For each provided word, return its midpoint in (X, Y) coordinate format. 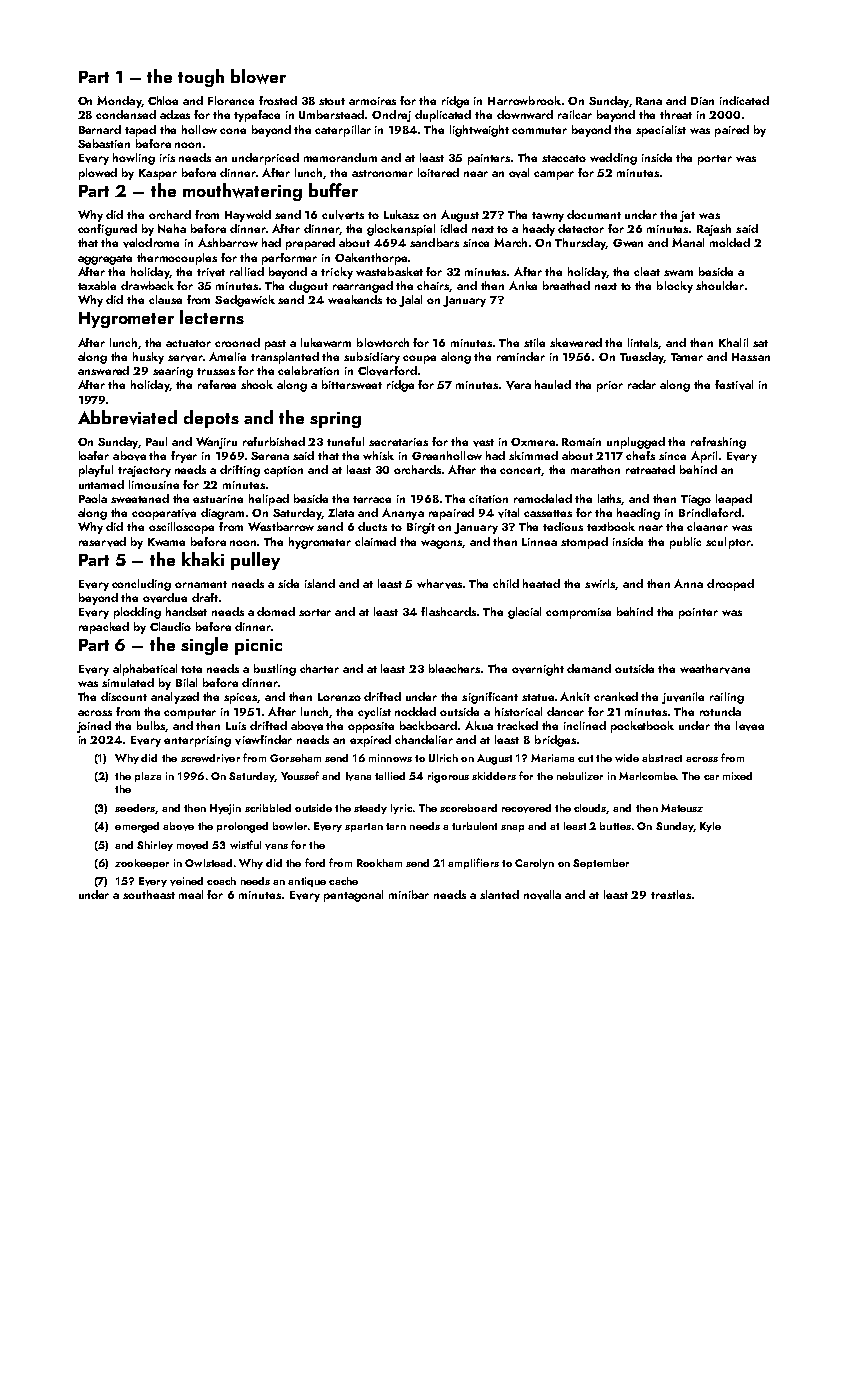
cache (343, 881)
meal (191, 894)
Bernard (100, 129)
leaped (734, 500)
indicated (744, 100)
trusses (216, 371)
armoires (372, 101)
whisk (378, 455)
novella (542, 895)
